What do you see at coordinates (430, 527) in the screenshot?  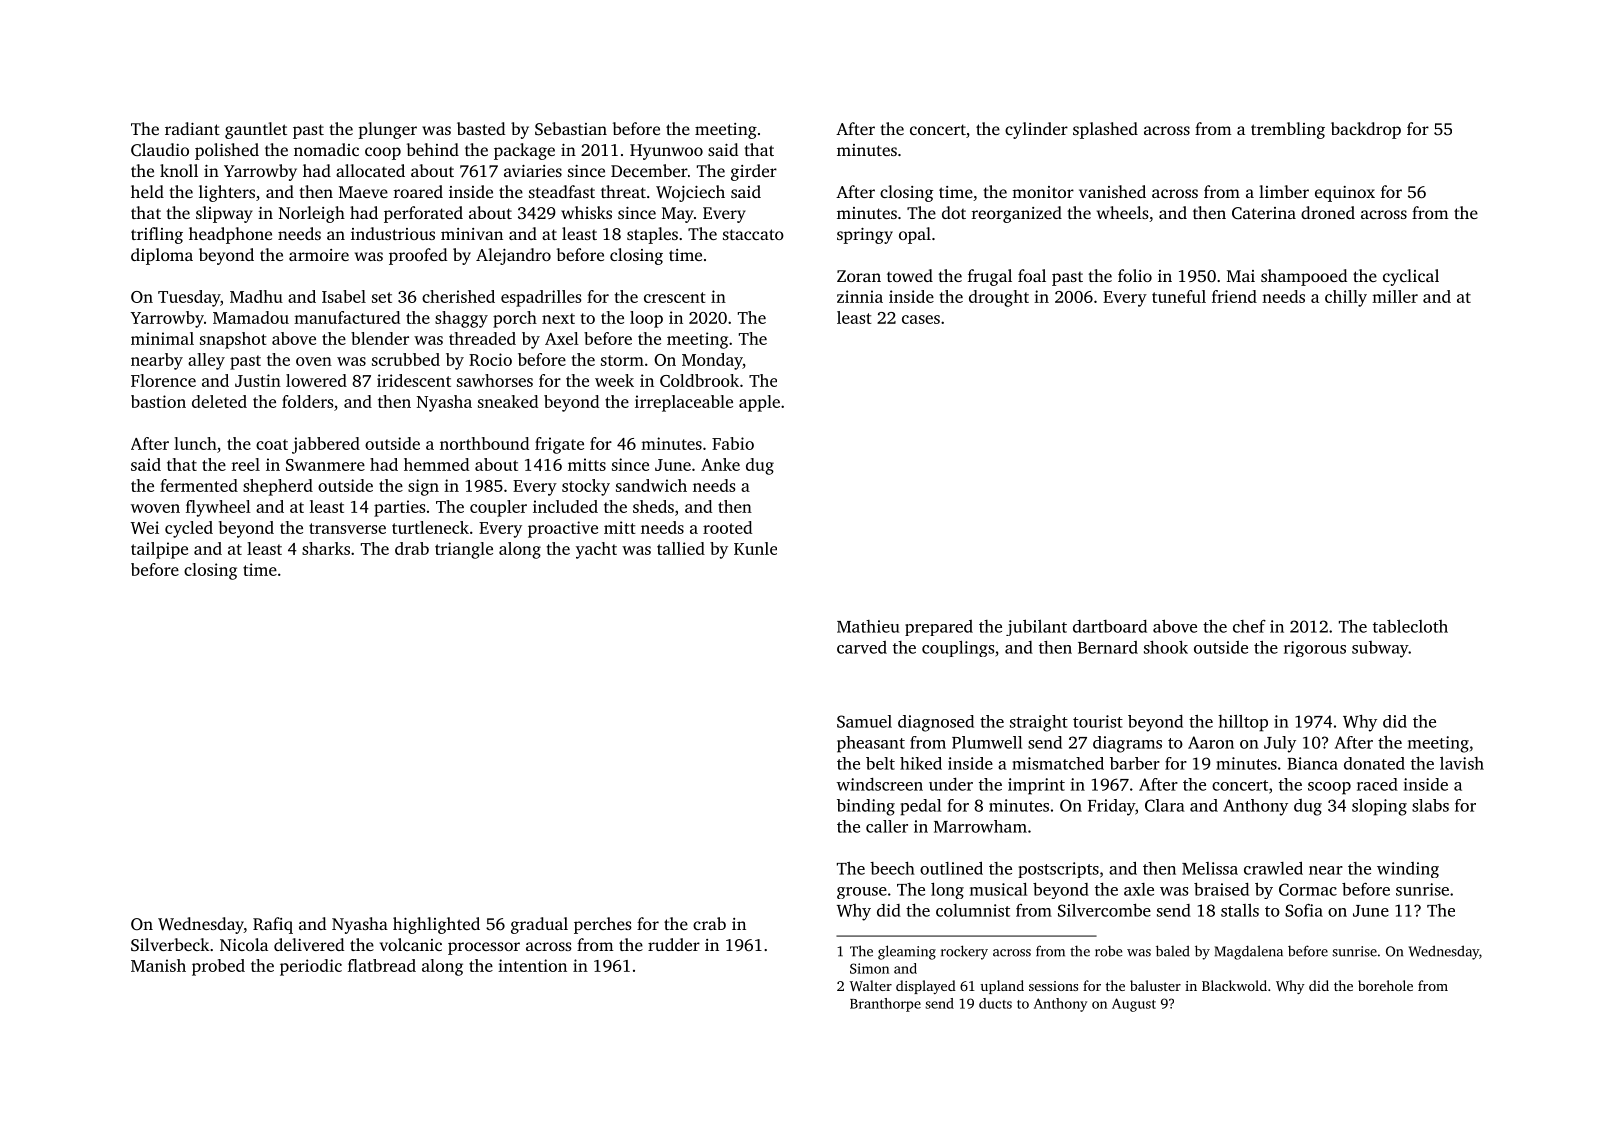 I see `turtleneck` at bounding box center [430, 527].
